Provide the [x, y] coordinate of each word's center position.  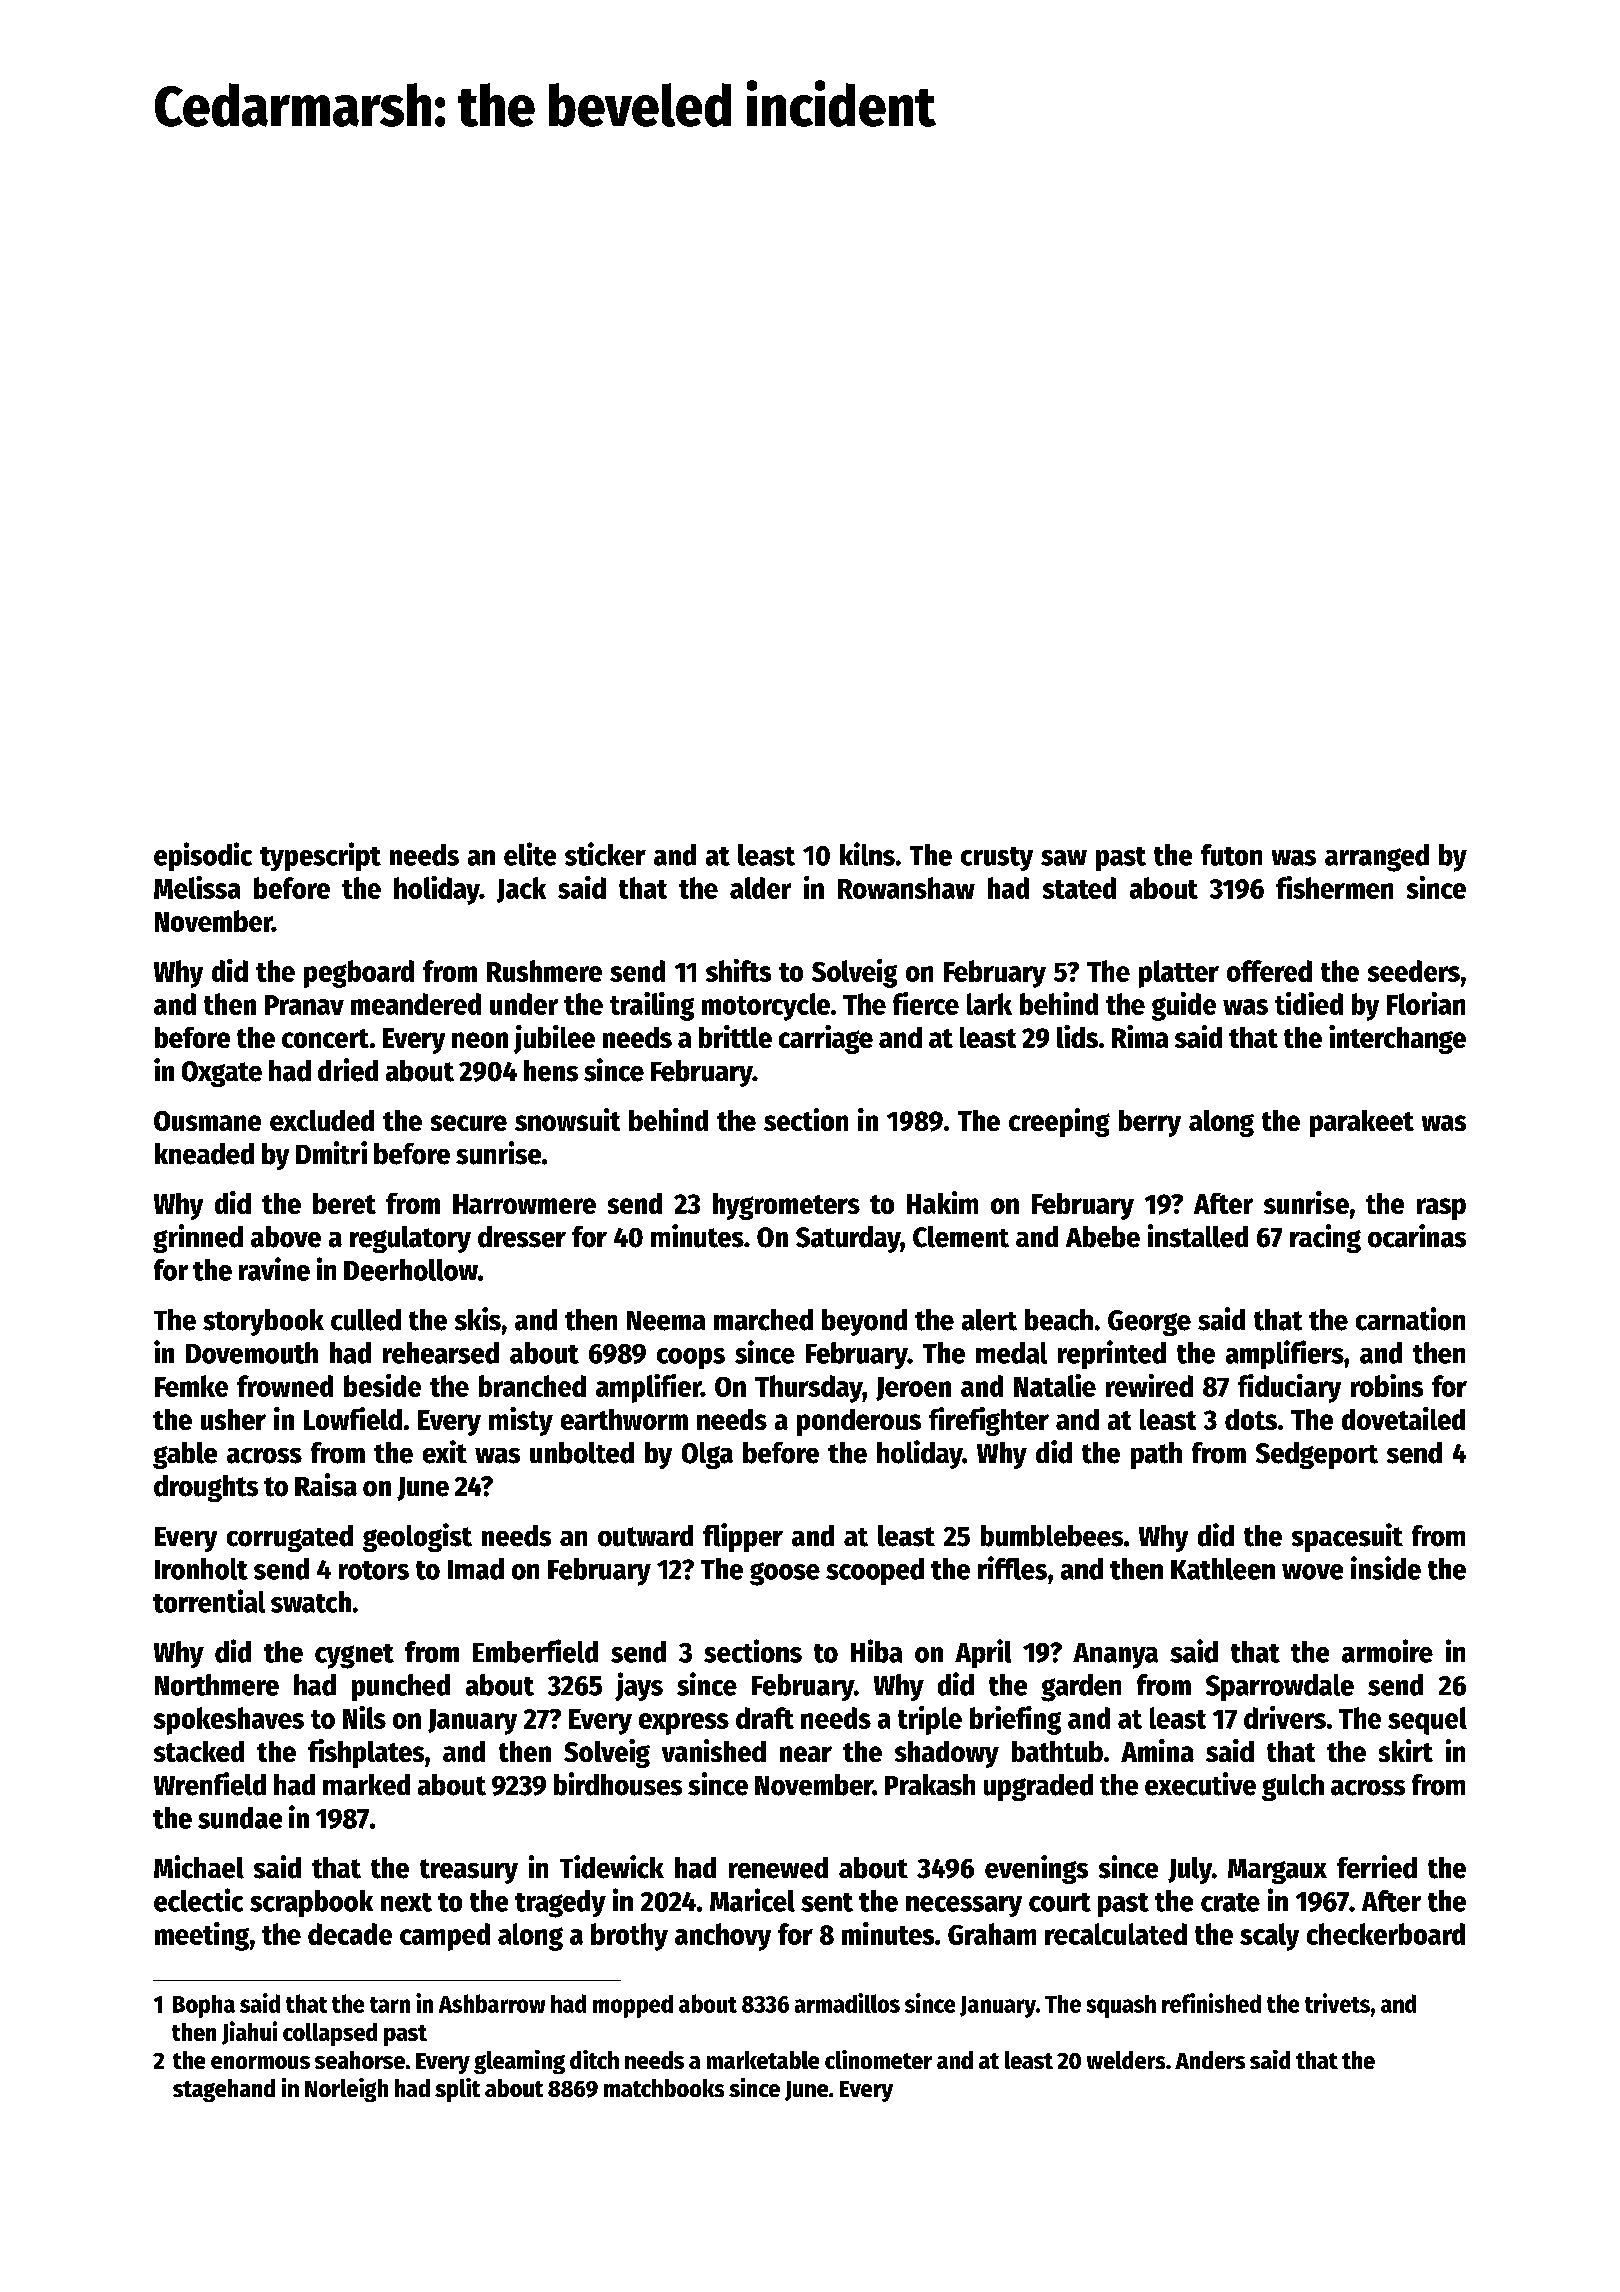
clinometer [878, 2059]
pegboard [359, 974]
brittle [735, 1036]
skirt [1406, 1750]
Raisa [326, 1485]
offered [1269, 971]
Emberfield [535, 1651]
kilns [867, 854]
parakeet [1362, 1123]
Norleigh [346, 2090]
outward [645, 1536]
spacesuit [1347, 1537]
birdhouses [618, 1784]
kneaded [204, 1154]
